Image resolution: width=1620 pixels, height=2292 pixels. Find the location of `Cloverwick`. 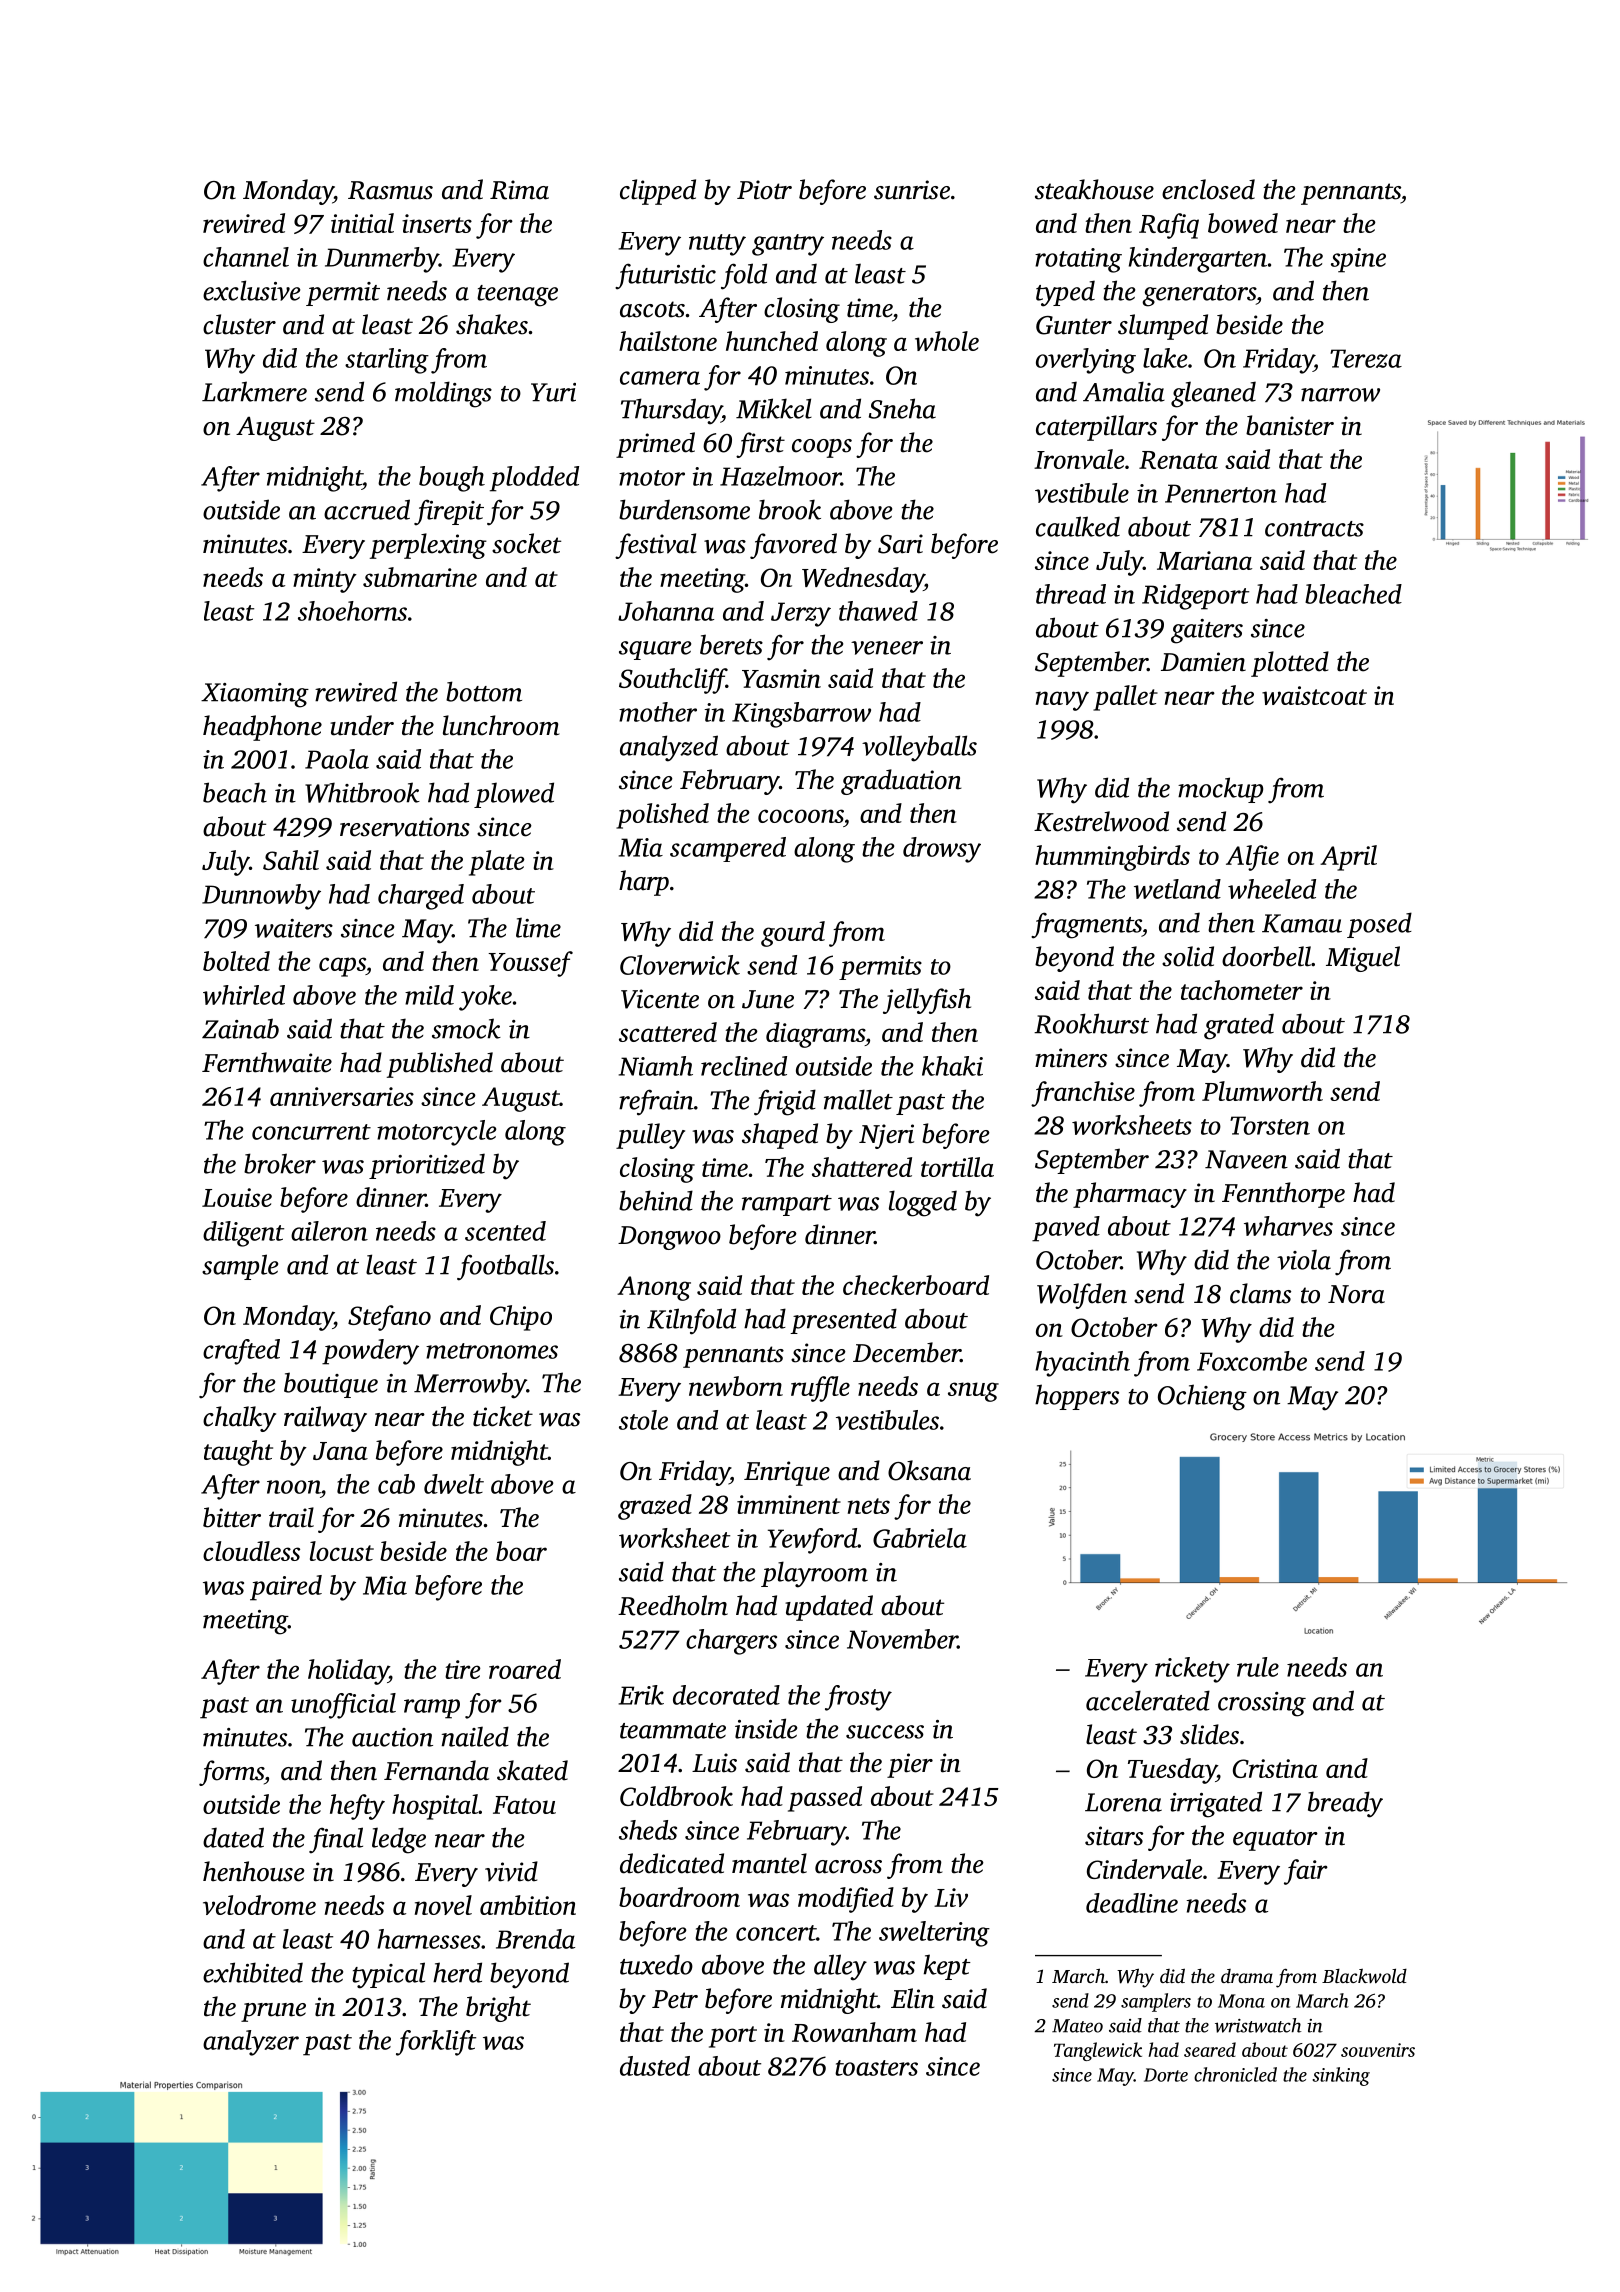

Cloverwick is located at coordinates (680, 965).
